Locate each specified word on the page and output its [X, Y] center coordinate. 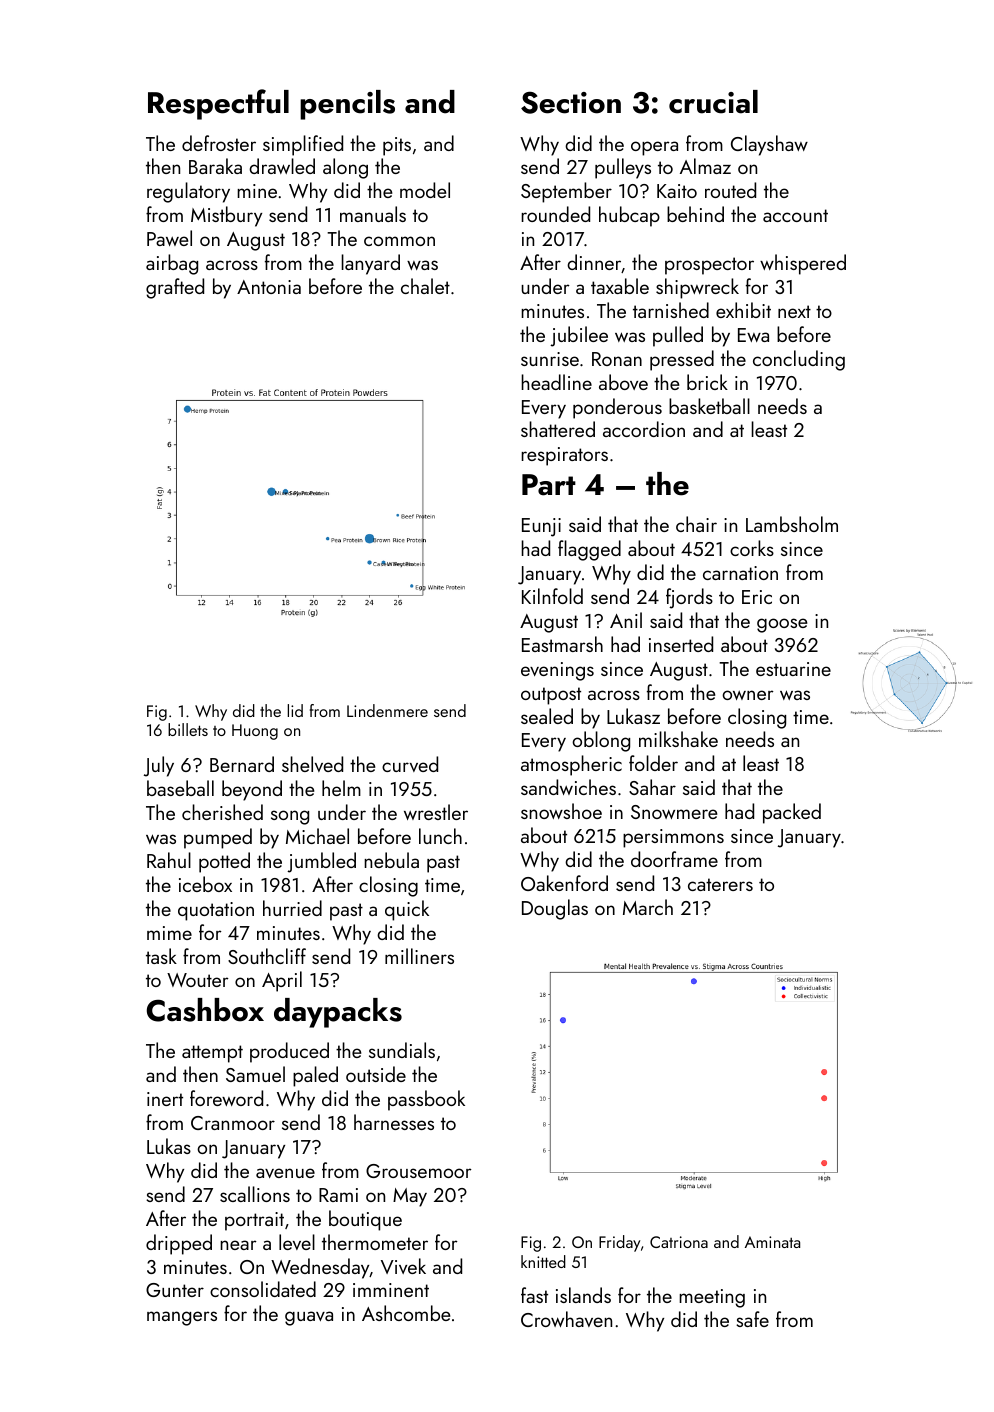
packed [792, 813]
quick [407, 910]
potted [224, 862]
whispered [803, 264]
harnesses [394, 1122]
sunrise [550, 359]
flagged [589, 550]
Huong [255, 732]
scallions [255, 1194]
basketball [709, 406]
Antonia [269, 287]
